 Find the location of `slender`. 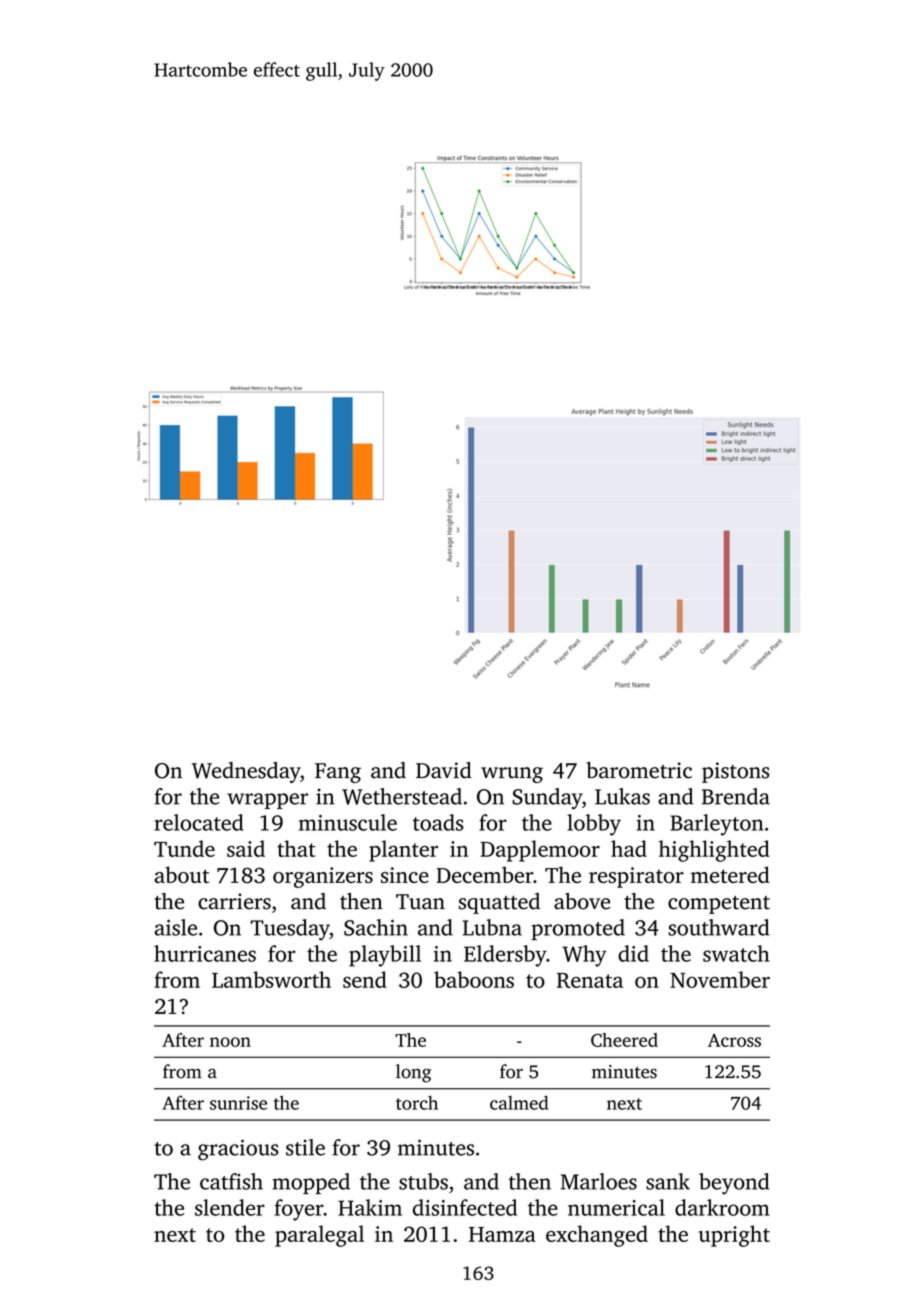

slender is located at coordinates (230, 1207).
